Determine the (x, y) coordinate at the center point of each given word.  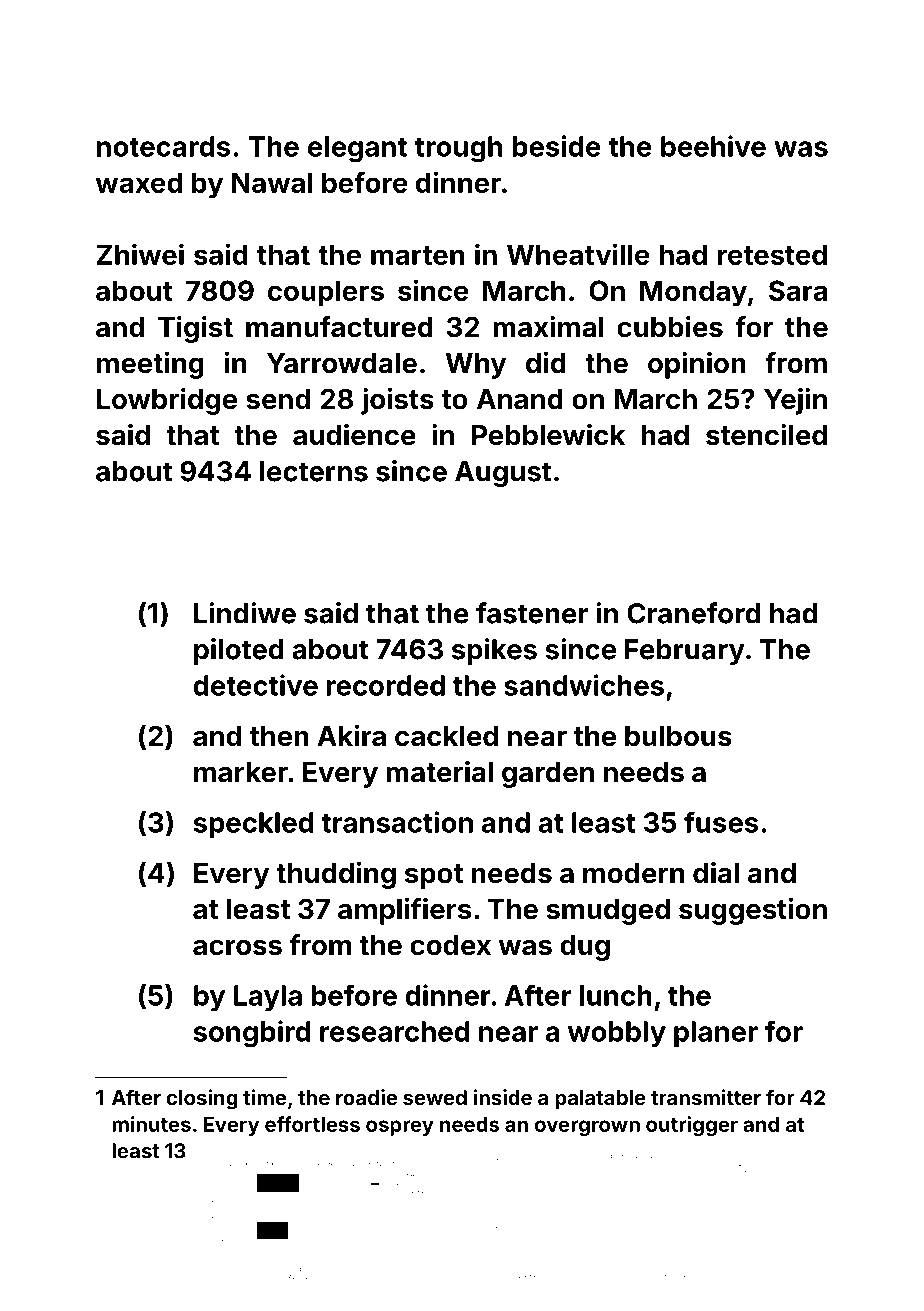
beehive (713, 146)
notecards (163, 146)
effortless (312, 1124)
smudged (608, 912)
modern (633, 873)
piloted (239, 651)
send (278, 399)
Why (476, 366)
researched (395, 1031)
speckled (253, 825)
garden (548, 775)
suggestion (753, 911)
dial (716, 873)
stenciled (766, 435)
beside (557, 146)
